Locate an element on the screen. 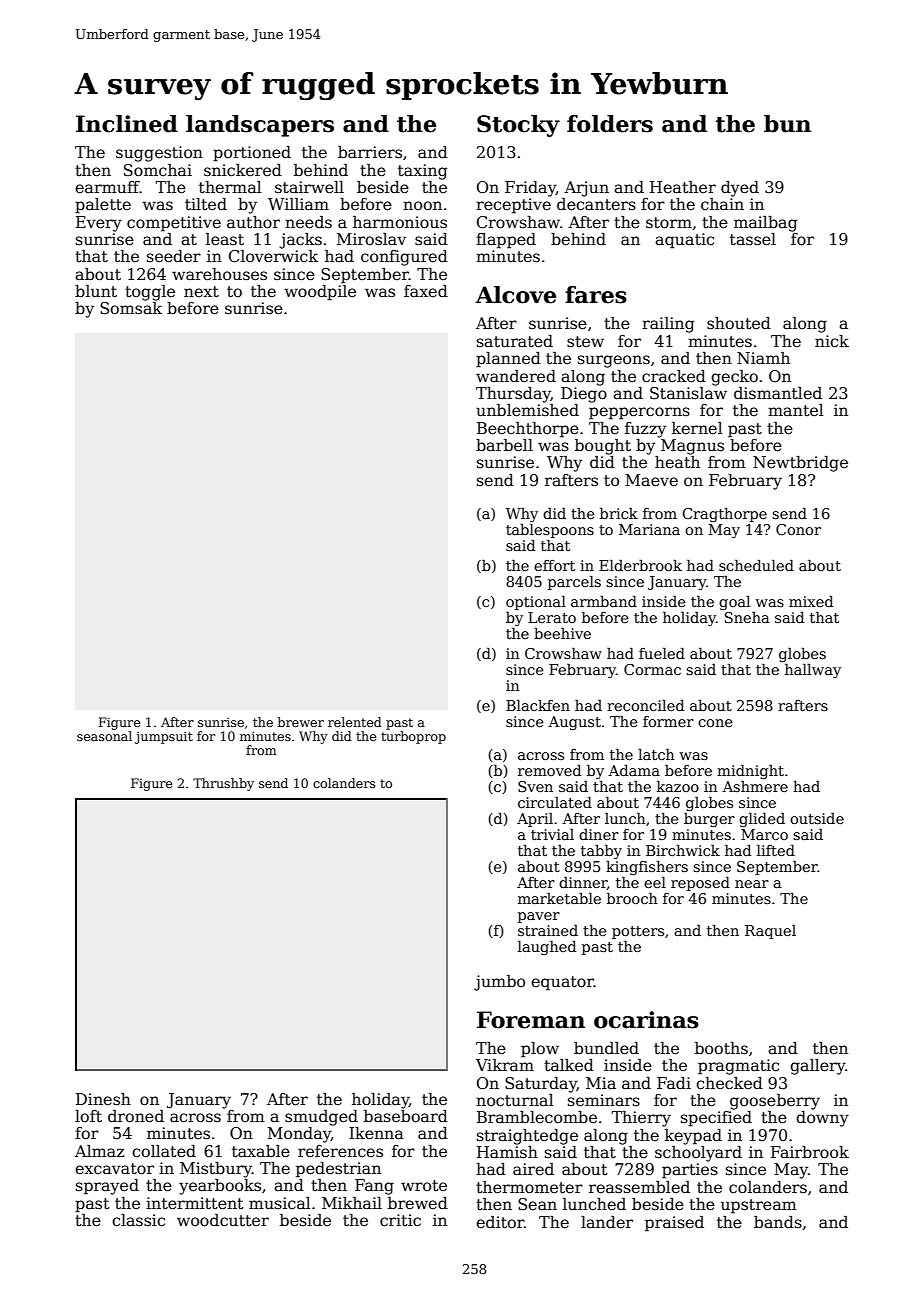 The height and width of the screenshot is (1308, 924). droned is located at coordinates (136, 1116).
